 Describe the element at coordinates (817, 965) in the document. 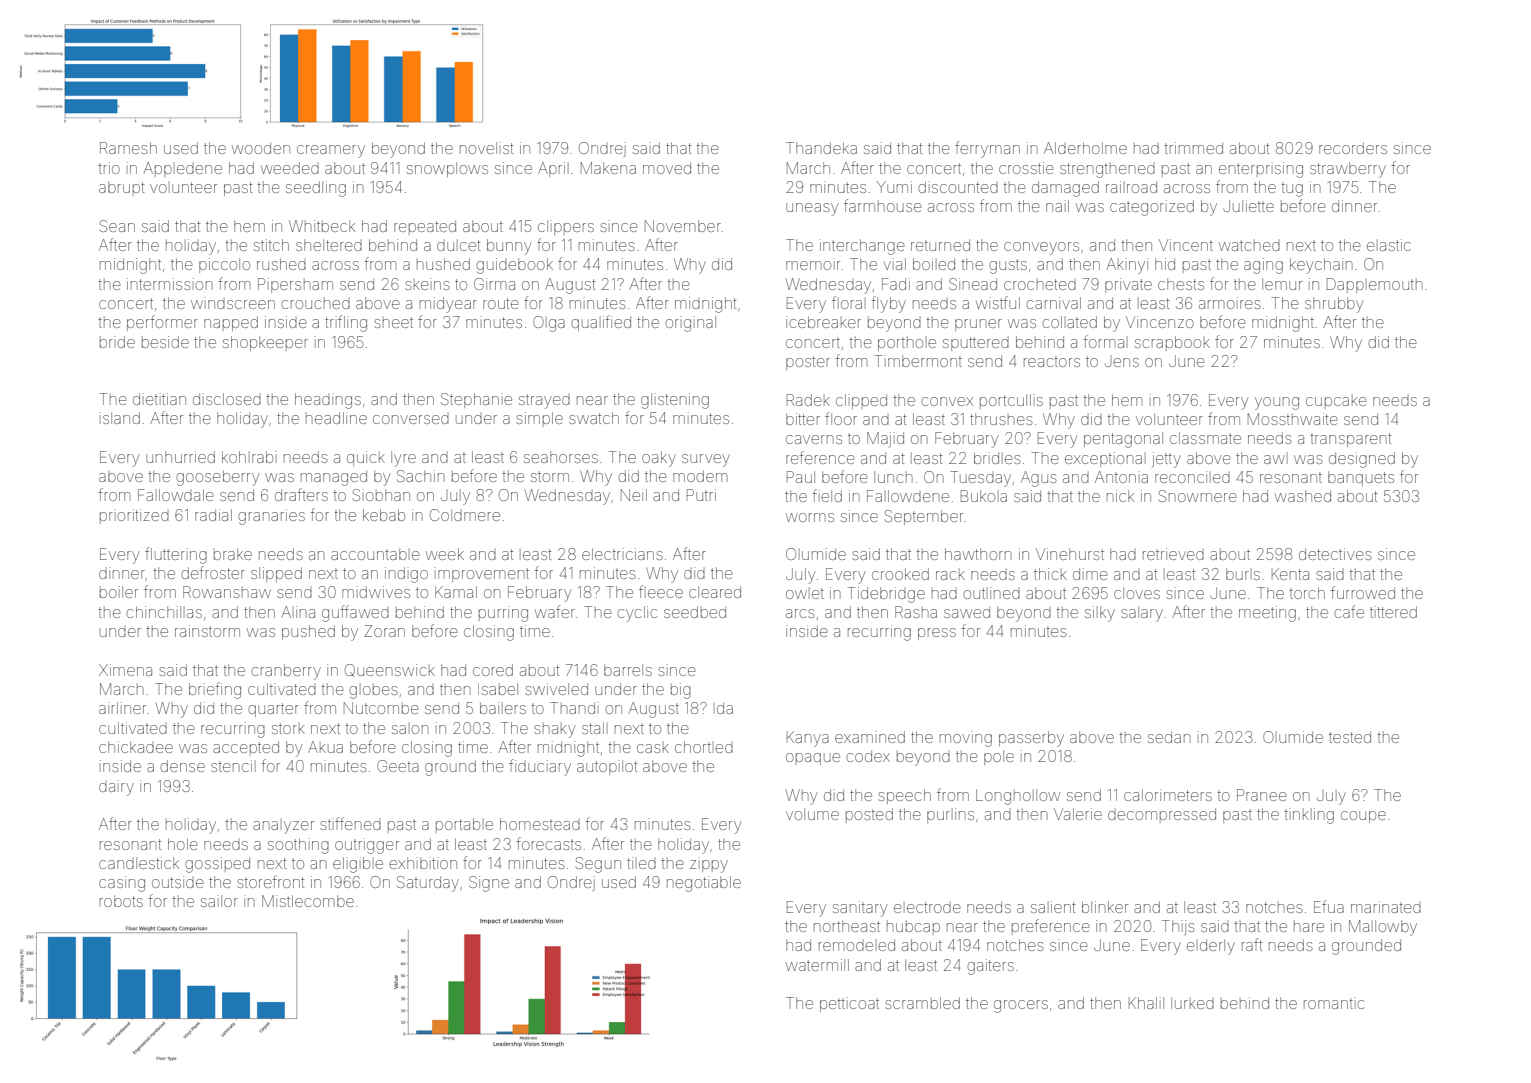

I see `watermill` at that location.
